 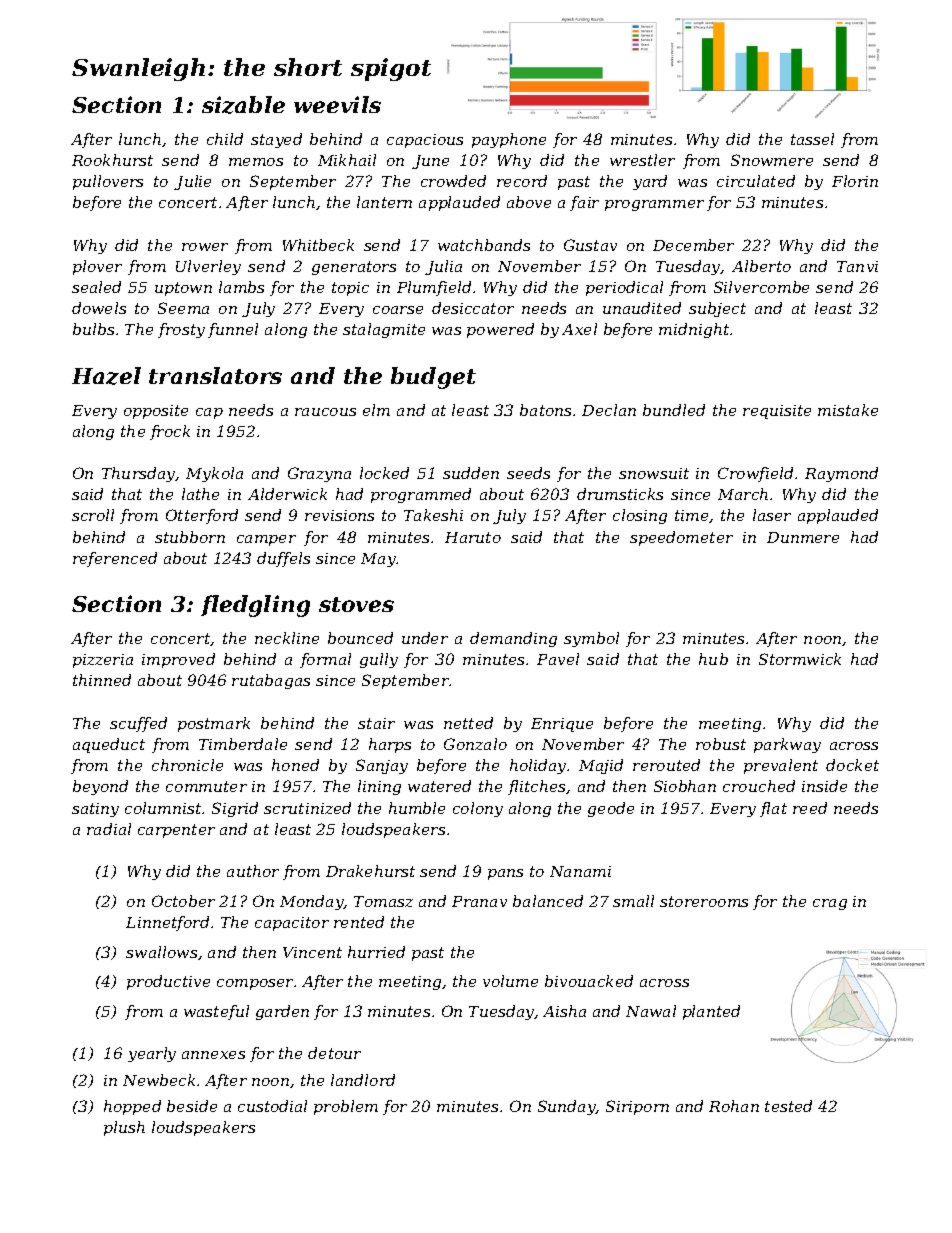 I want to click on Siriporn, so click(x=637, y=1107).
